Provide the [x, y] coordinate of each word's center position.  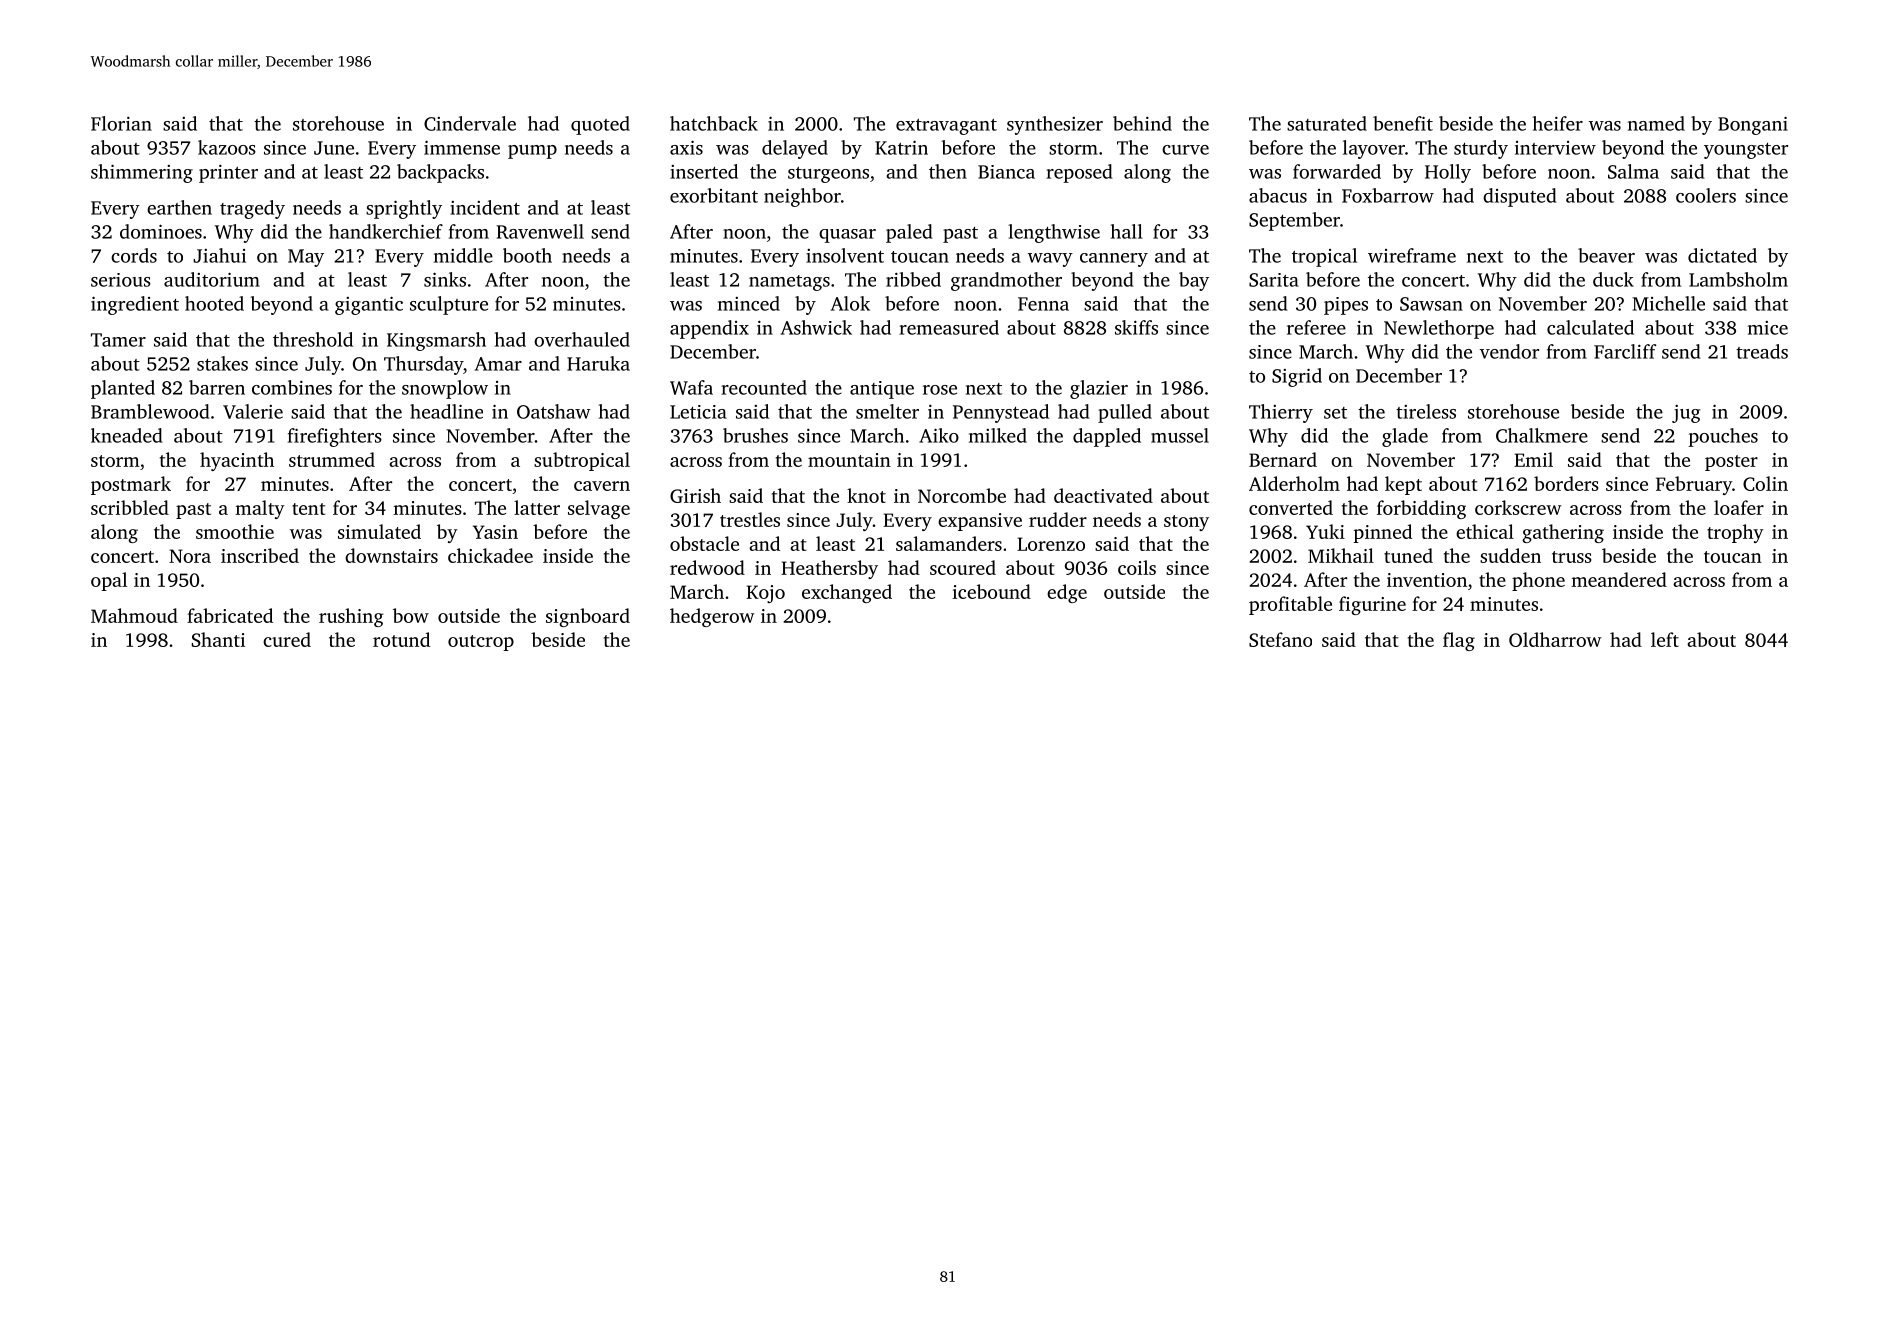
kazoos [227, 147]
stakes [222, 363]
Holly [1448, 173]
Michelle [1668, 303]
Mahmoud [134, 615]
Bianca [1006, 172]
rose [940, 390]
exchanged [847, 593]
